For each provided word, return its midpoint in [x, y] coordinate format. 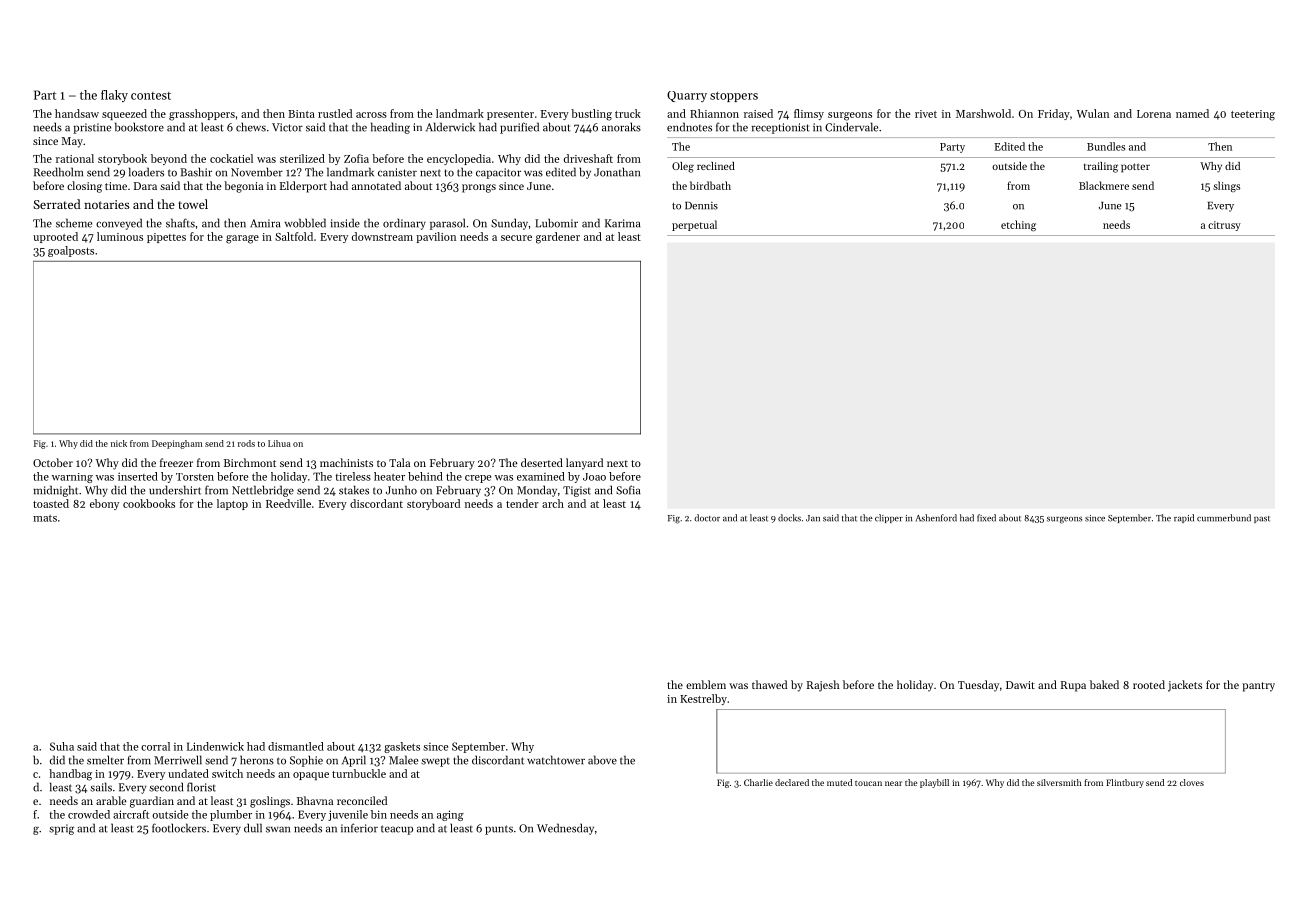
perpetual [694, 225]
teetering [1253, 115]
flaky [114, 96]
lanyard [584, 464]
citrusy [1224, 226]
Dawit [1020, 685]
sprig [61, 829]
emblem [706, 684]
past [1262, 519]
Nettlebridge [263, 491]
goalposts [71, 251]
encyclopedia [459, 159]
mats [45, 518]
